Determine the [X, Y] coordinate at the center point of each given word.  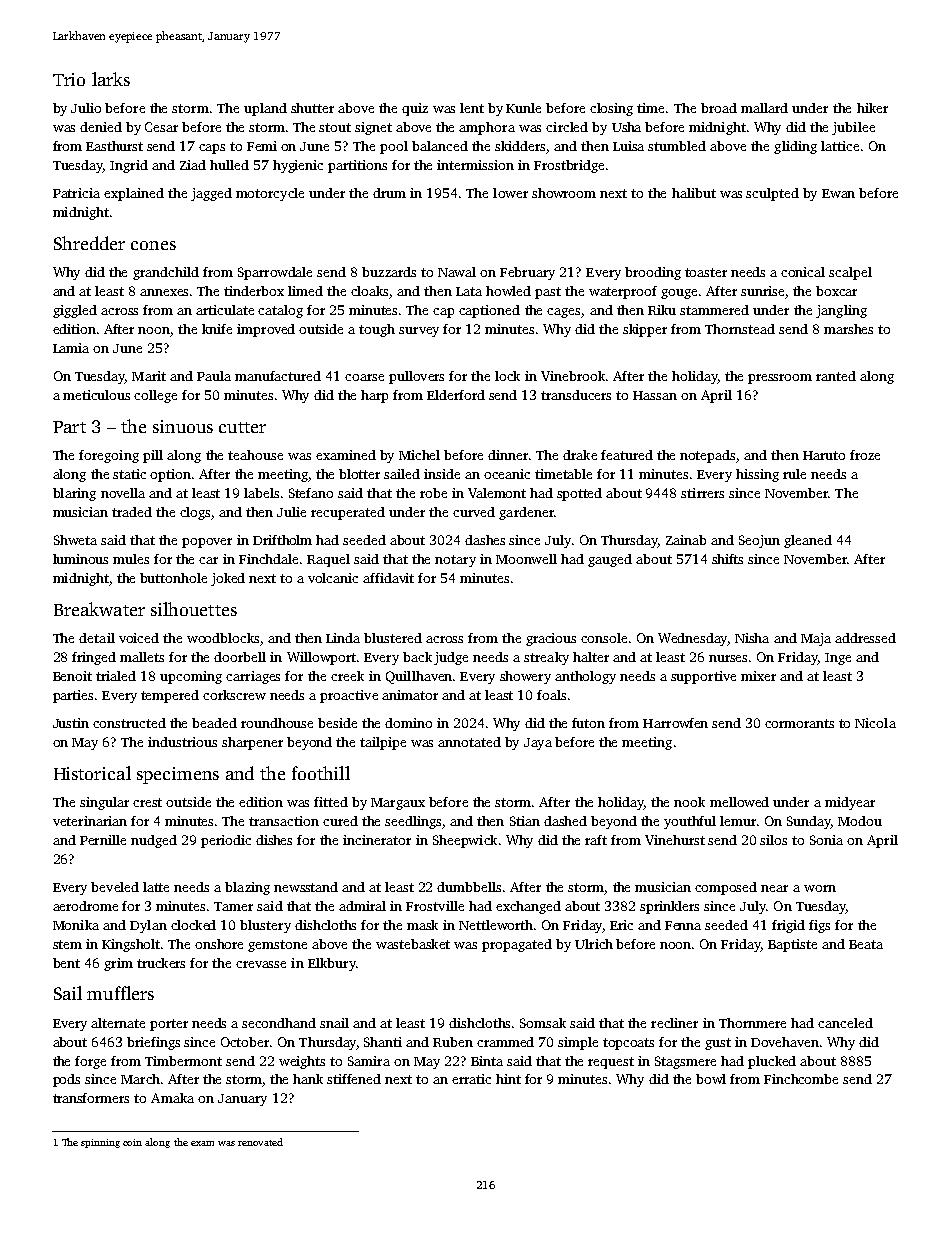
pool [394, 147]
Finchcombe [801, 1079]
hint [508, 1079]
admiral [362, 906]
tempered [170, 696]
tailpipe [383, 743]
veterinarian [90, 821]
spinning [100, 1143]
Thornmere [752, 1023]
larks [111, 79]
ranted [836, 376]
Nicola [875, 723]
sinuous [183, 426]
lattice [840, 146]
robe [433, 493]
